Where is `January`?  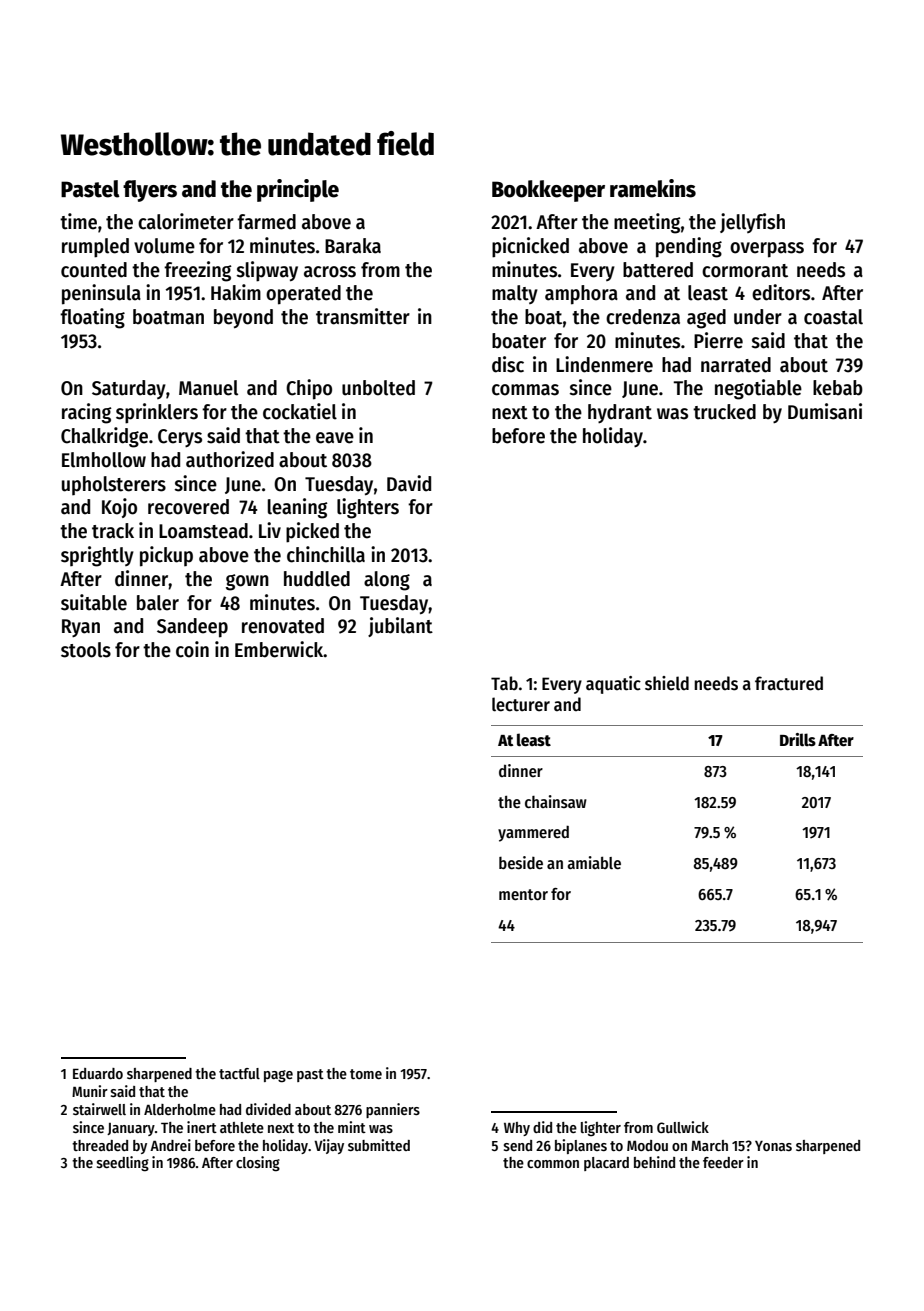 January is located at coordinates (131, 1129).
